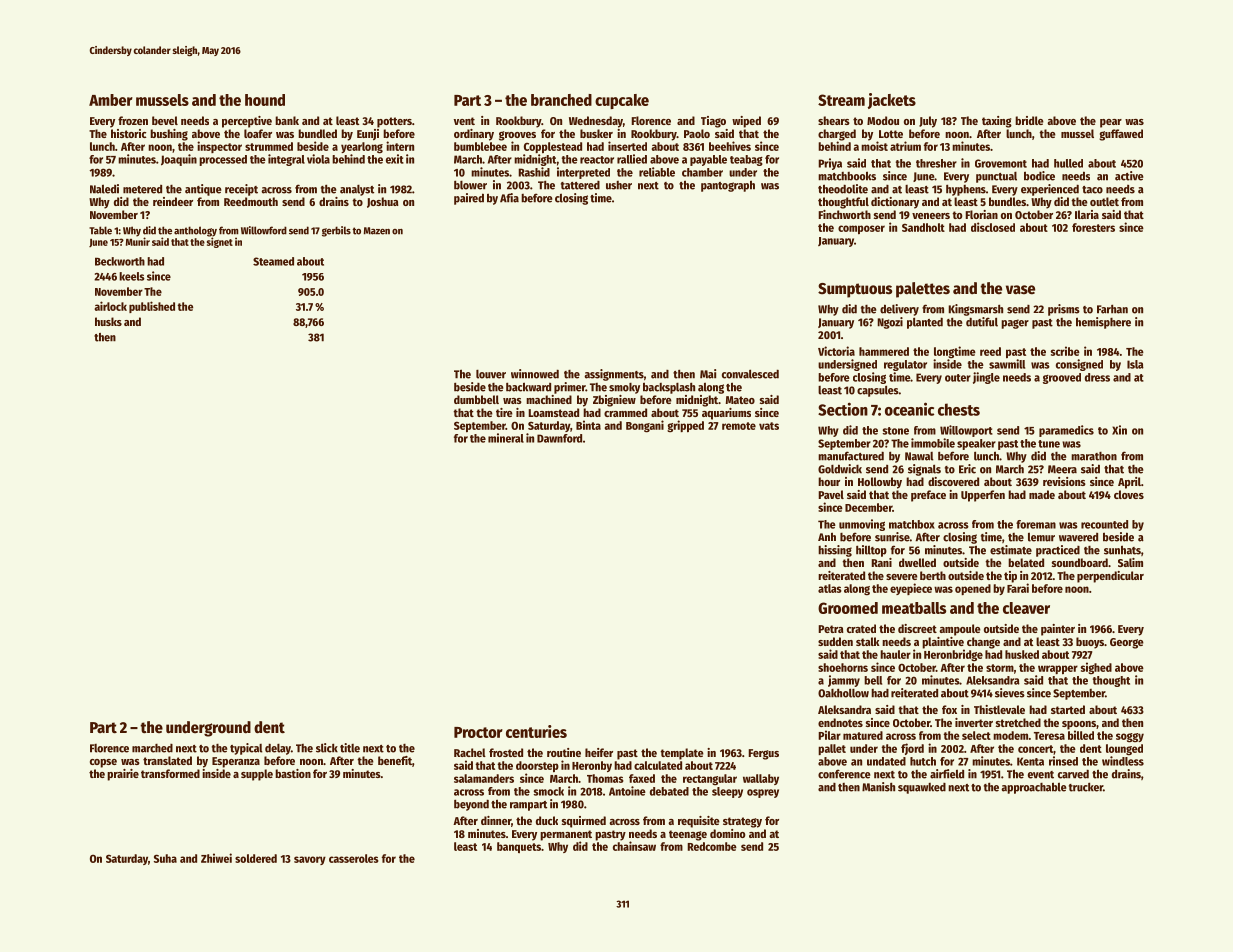 This screenshot has width=1233, height=952. I want to click on hissing, so click(835, 551).
